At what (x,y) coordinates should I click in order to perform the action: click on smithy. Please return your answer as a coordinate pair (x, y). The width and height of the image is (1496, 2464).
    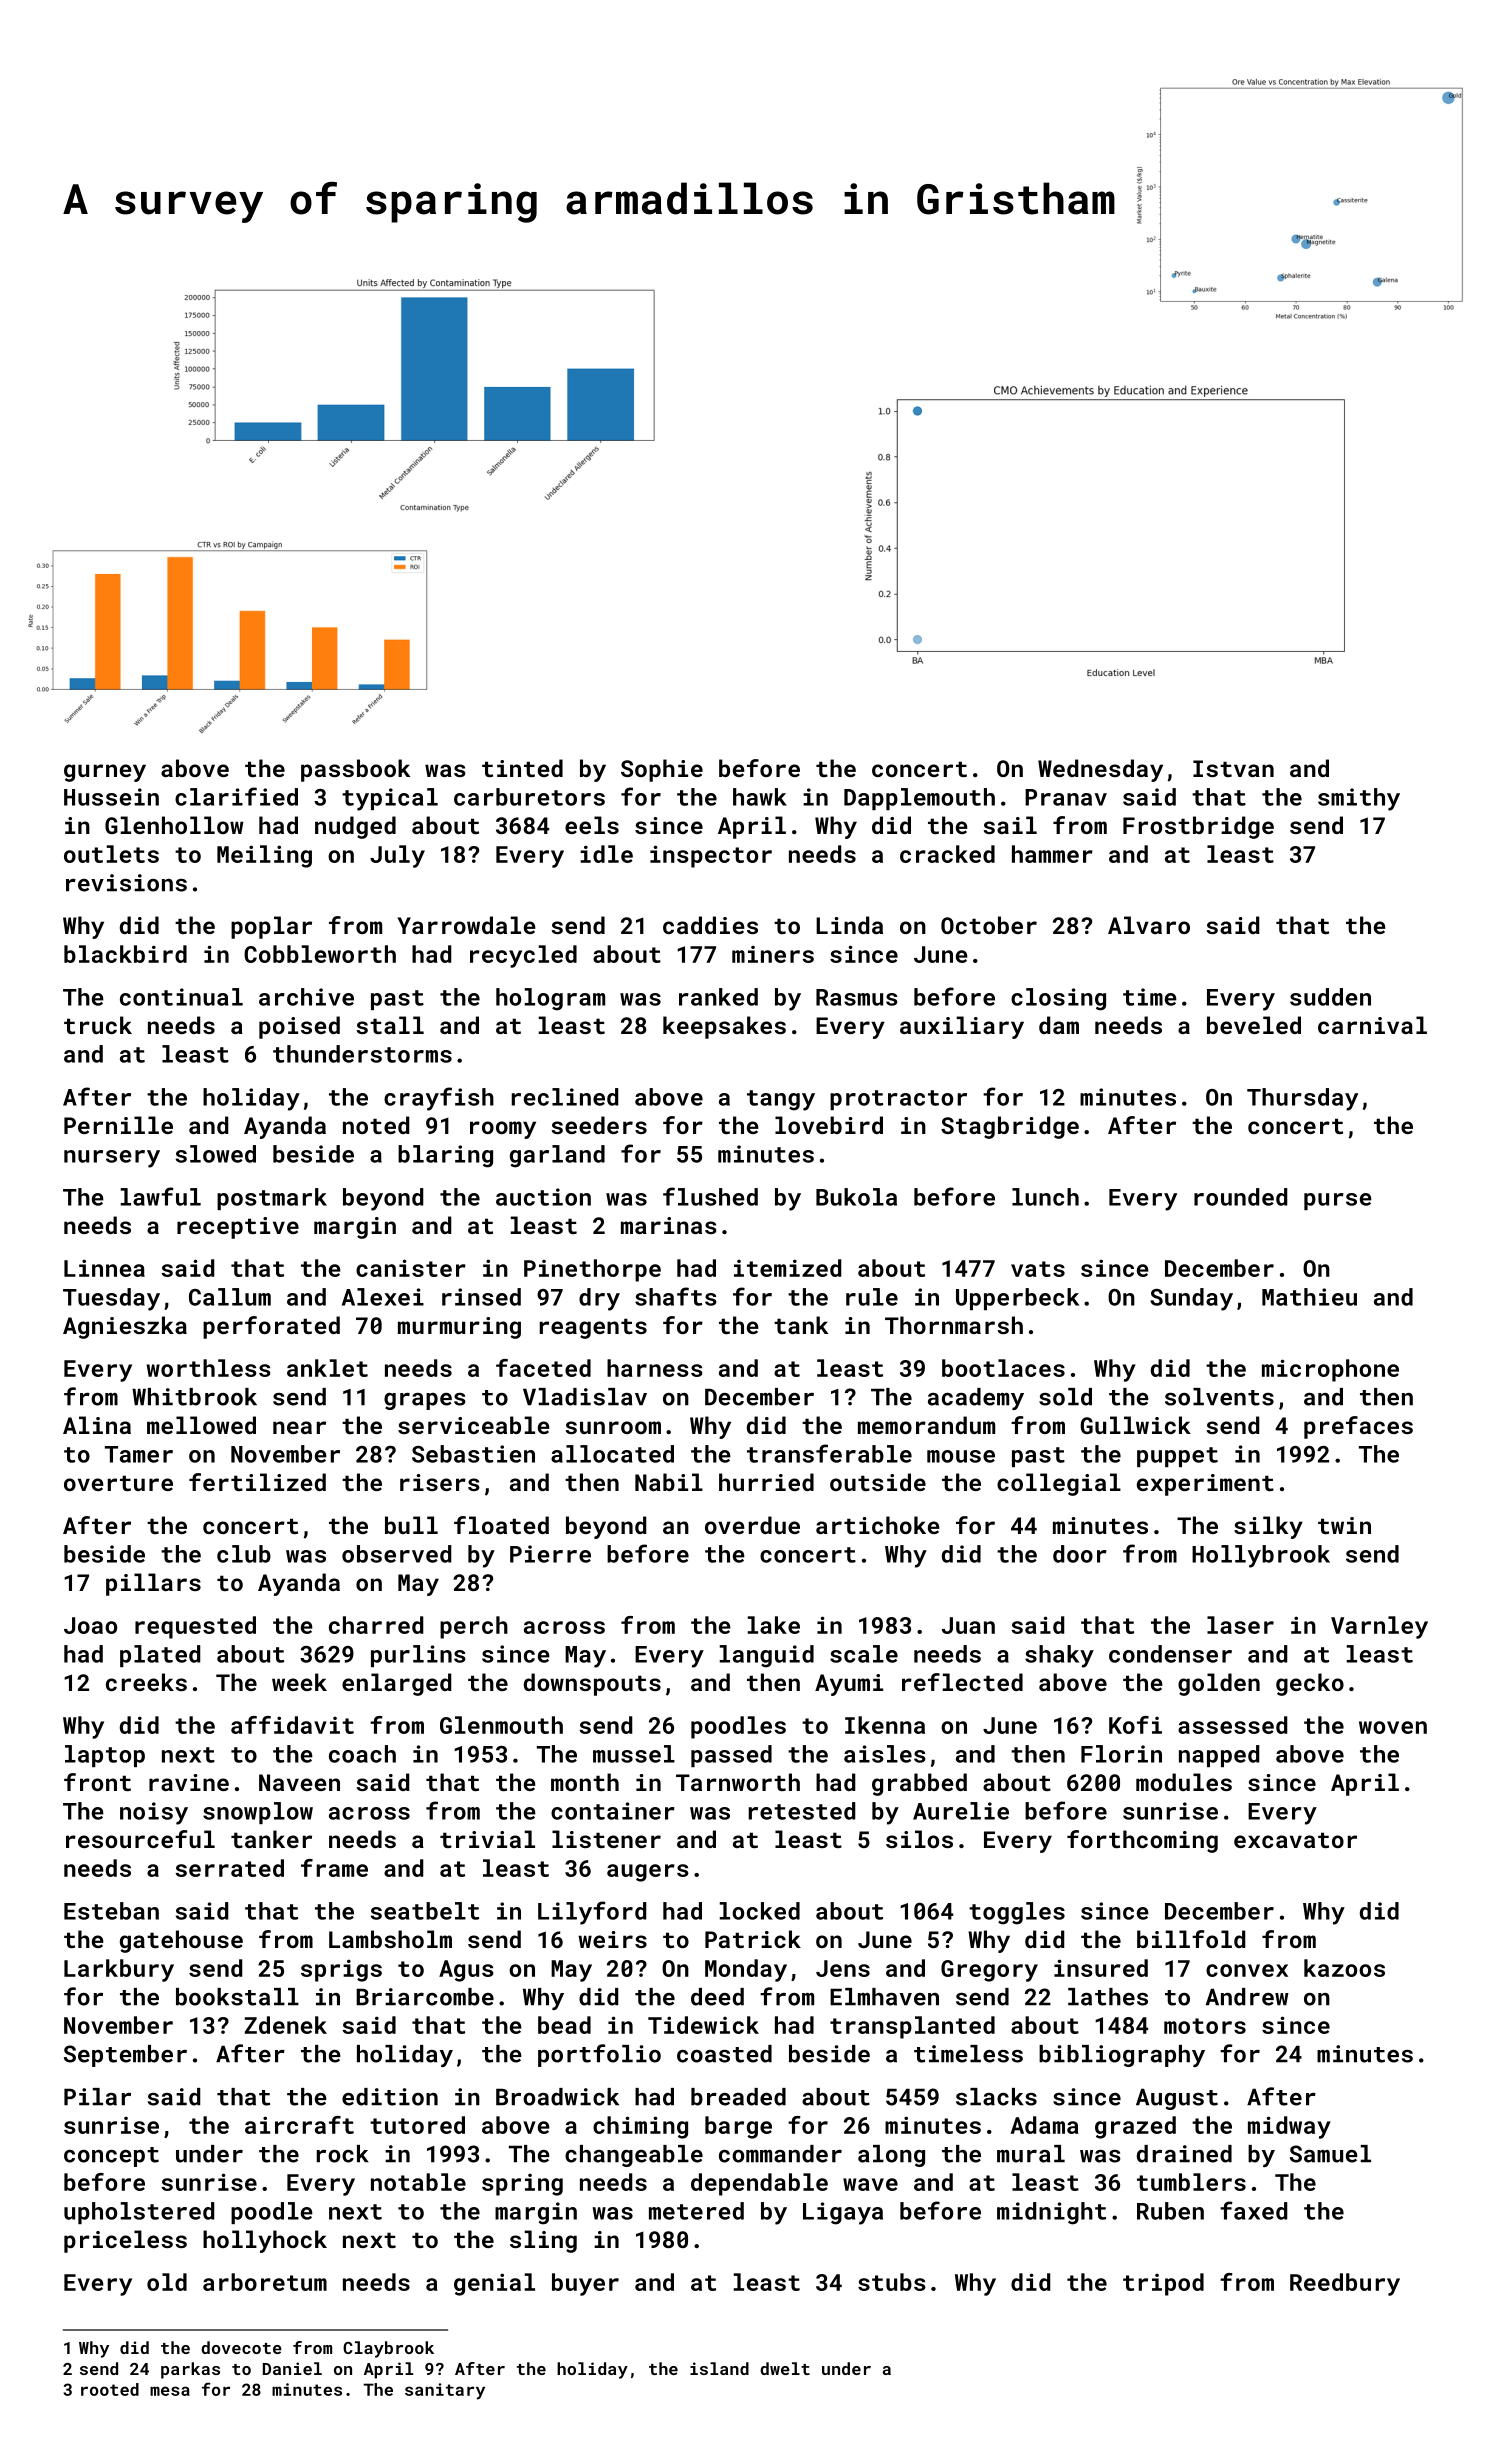
    Looking at the image, I should click on (1359, 799).
